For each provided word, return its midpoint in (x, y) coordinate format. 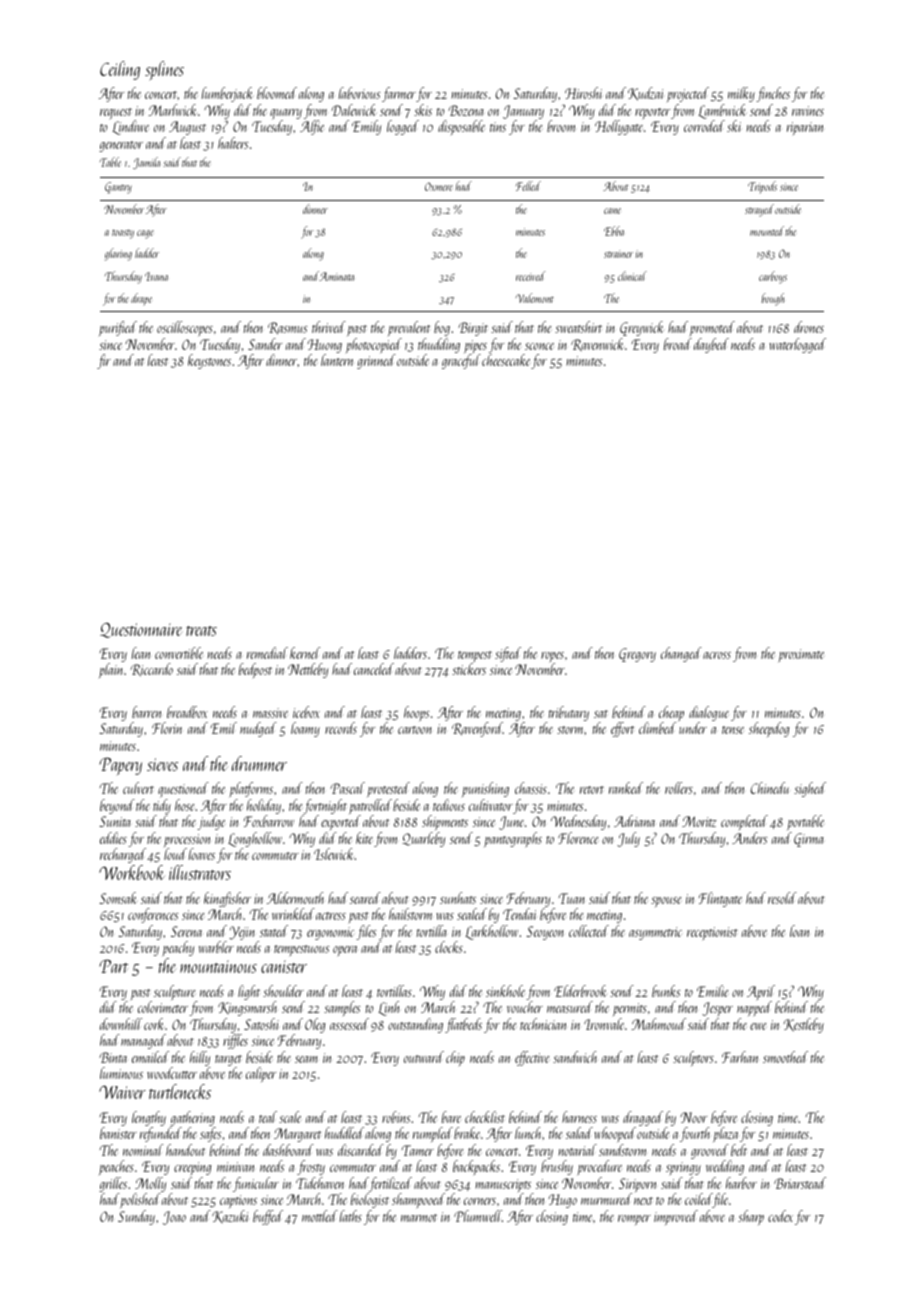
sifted (508, 654)
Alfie (312, 127)
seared (365, 898)
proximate (801, 655)
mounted (767, 231)
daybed (711, 345)
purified (118, 328)
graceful (461, 361)
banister (118, 1133)
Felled (528, 186)
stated (274, 931)
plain (111, 670)
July (628, 839)
